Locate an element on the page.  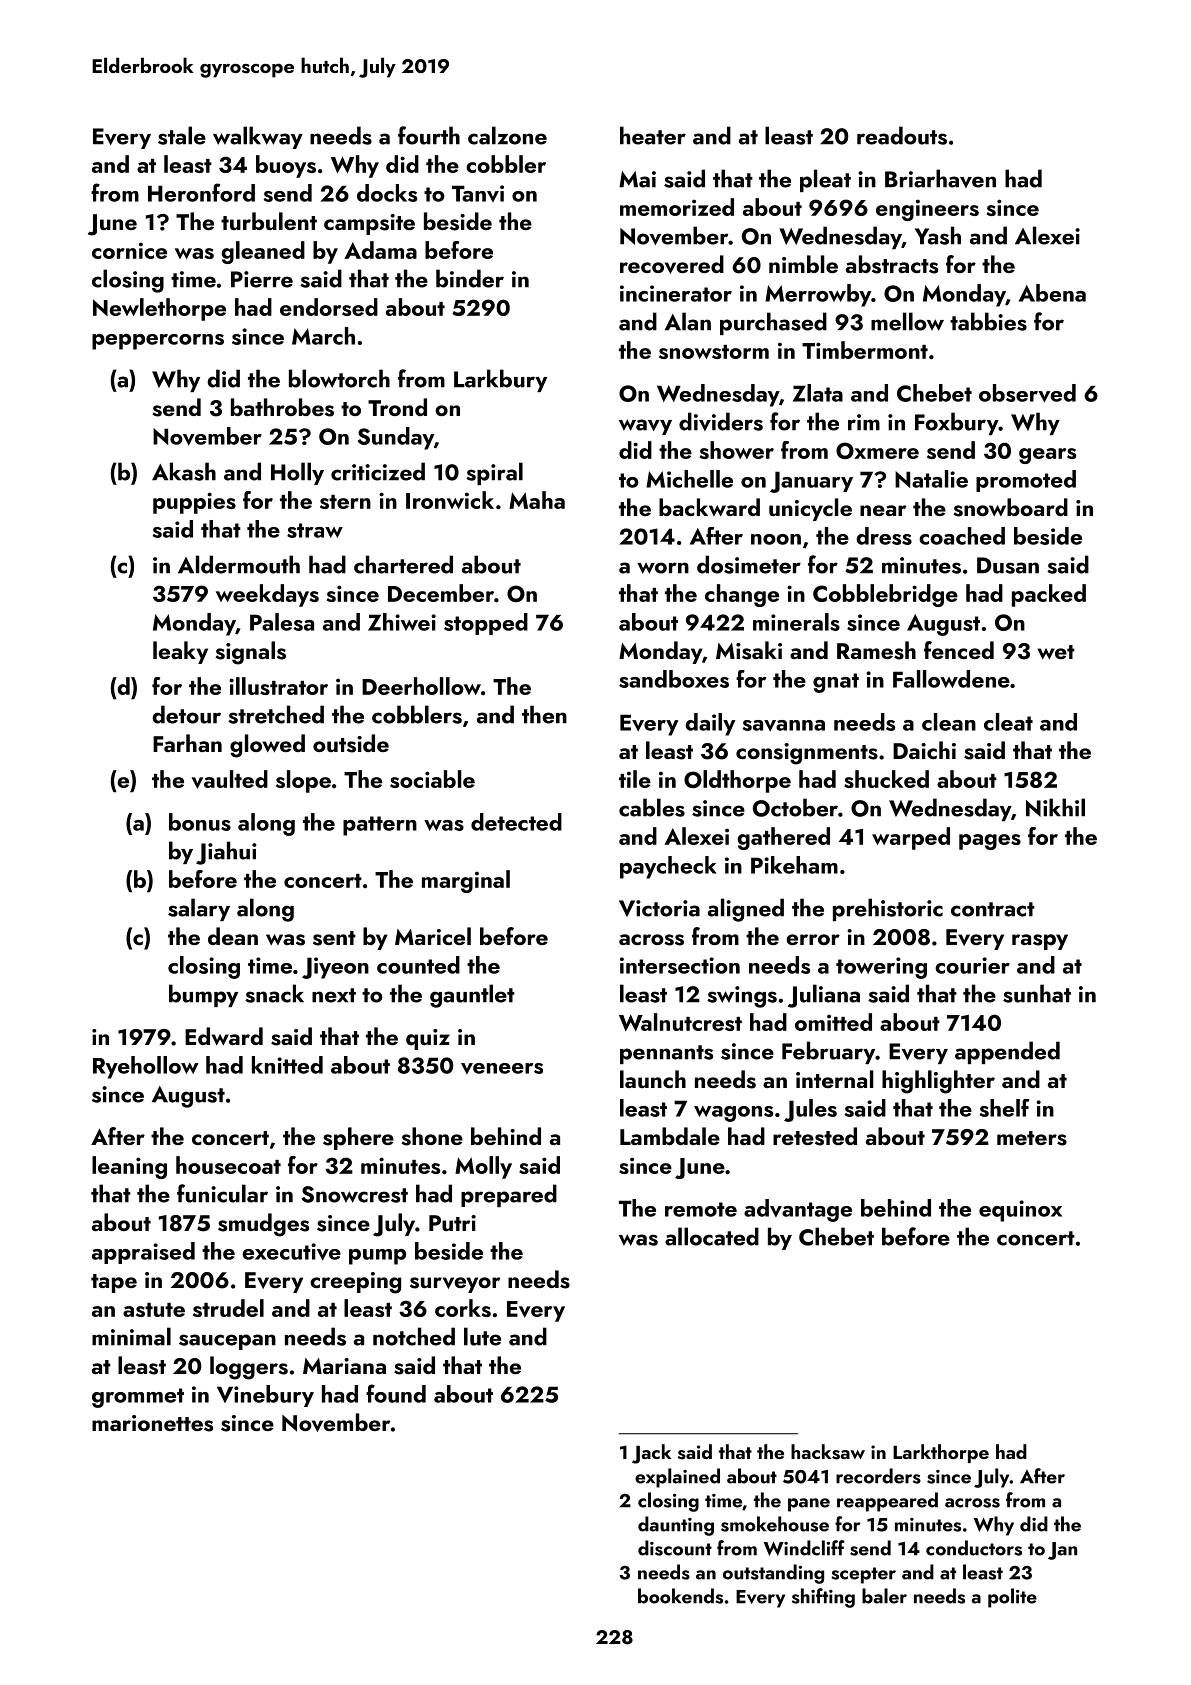
polite is located at coordinates (1012, 1598).
